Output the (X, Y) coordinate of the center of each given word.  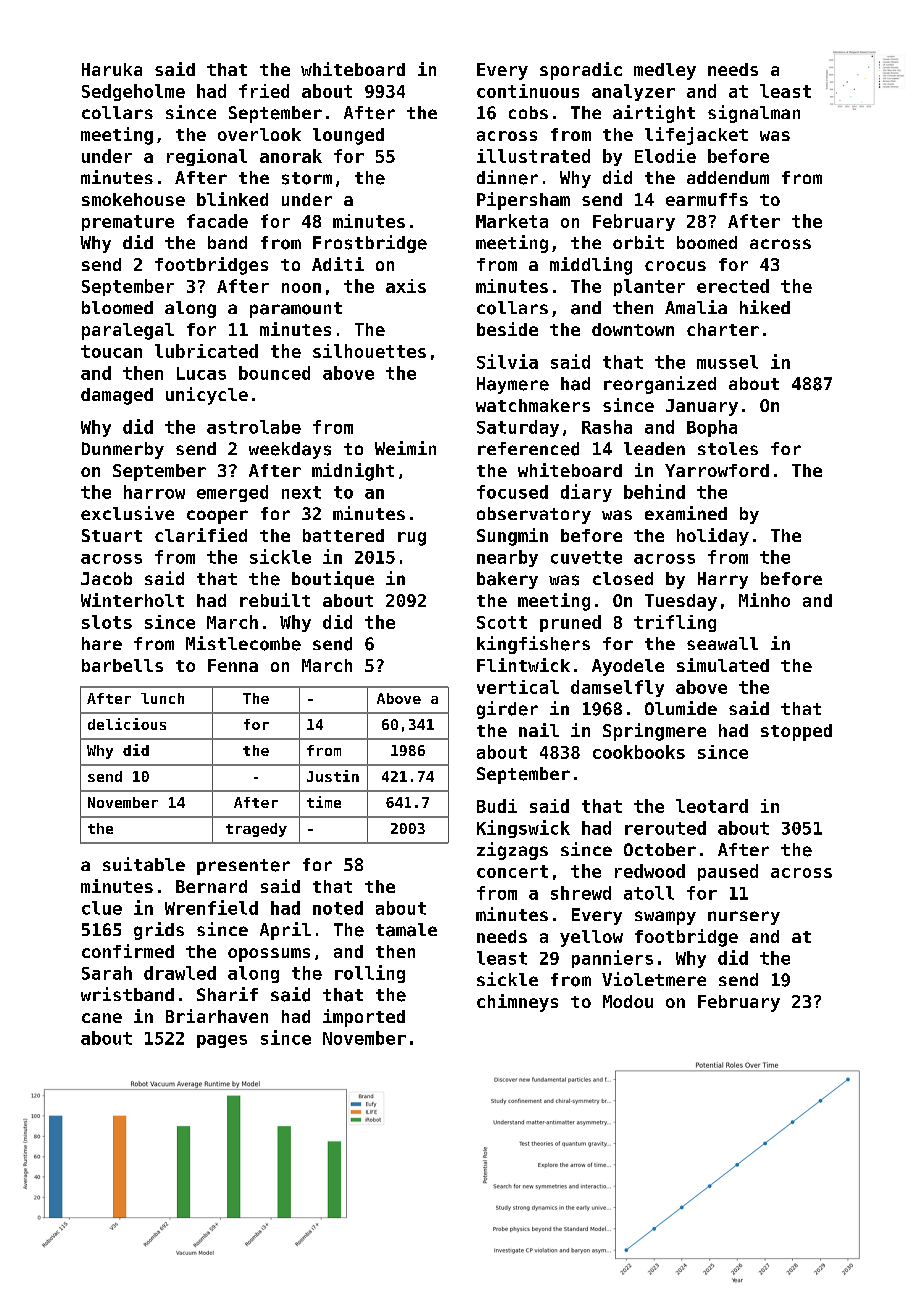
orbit (638, 242)
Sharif (227, 994)
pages (222, 1041)
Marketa (512, 221)
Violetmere (654, 979)
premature (128, 223)
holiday (713, 537)
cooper (217, 517)
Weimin (405, 448)
